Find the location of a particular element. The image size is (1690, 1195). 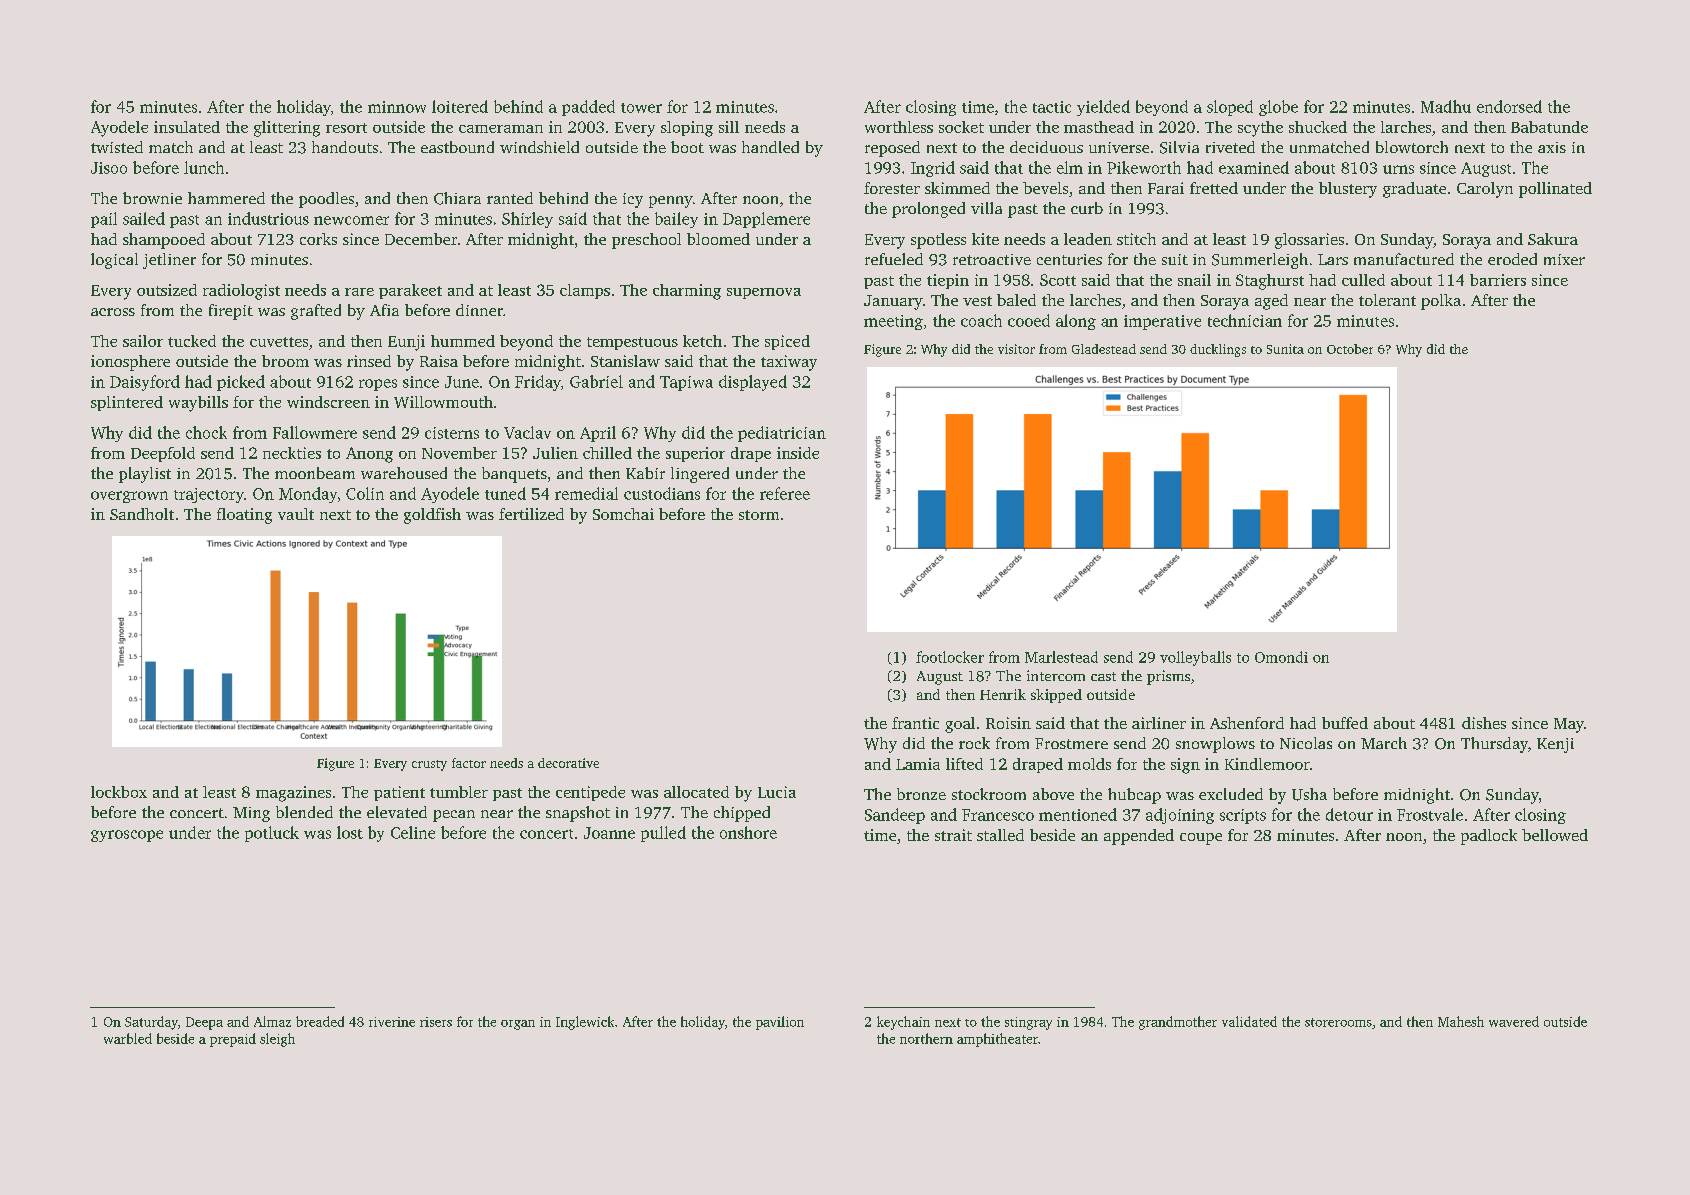

Chiara is located at coordinates (457, 198).
